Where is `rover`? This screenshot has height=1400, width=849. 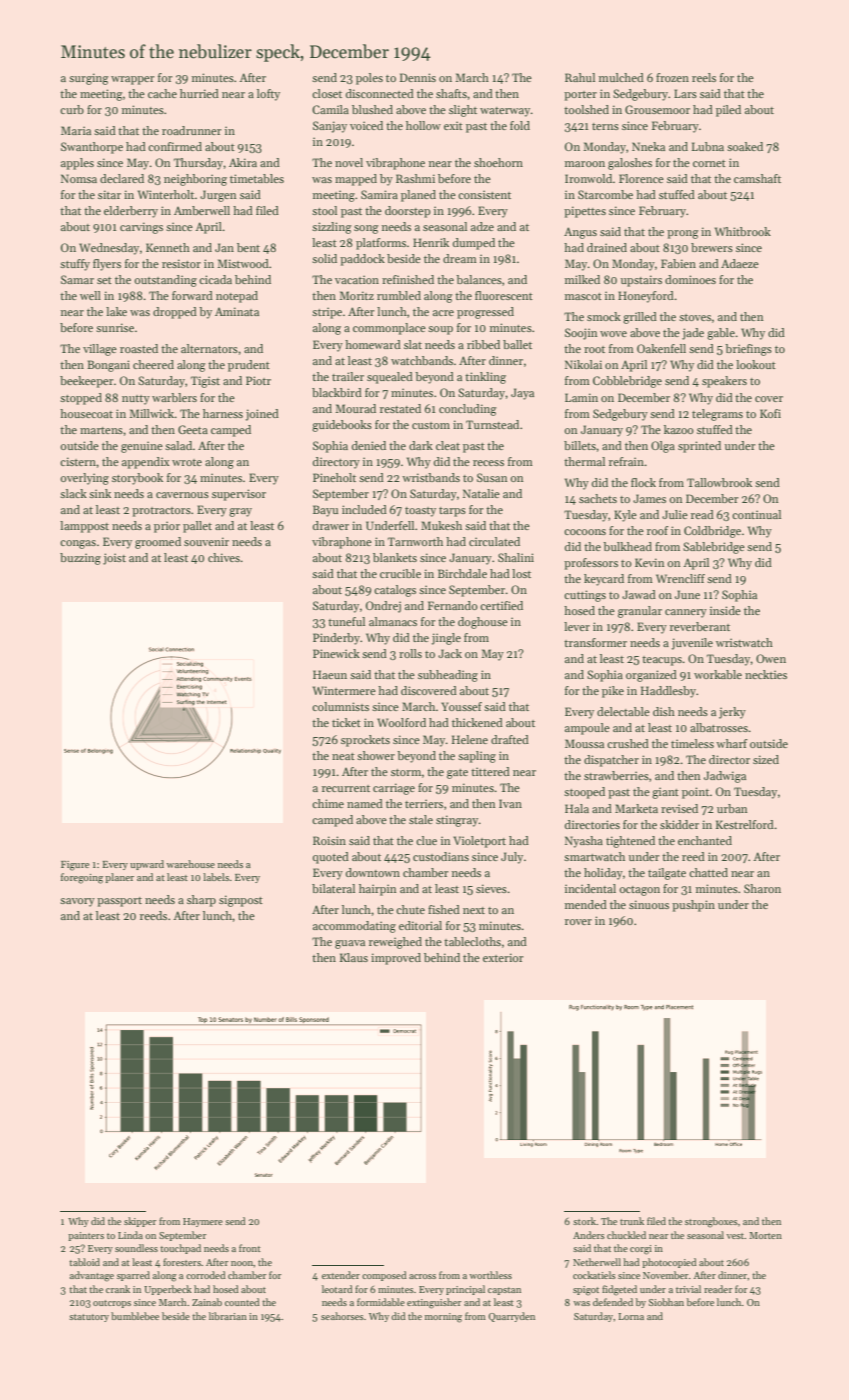
rover is located at coordinates (578, 922).
